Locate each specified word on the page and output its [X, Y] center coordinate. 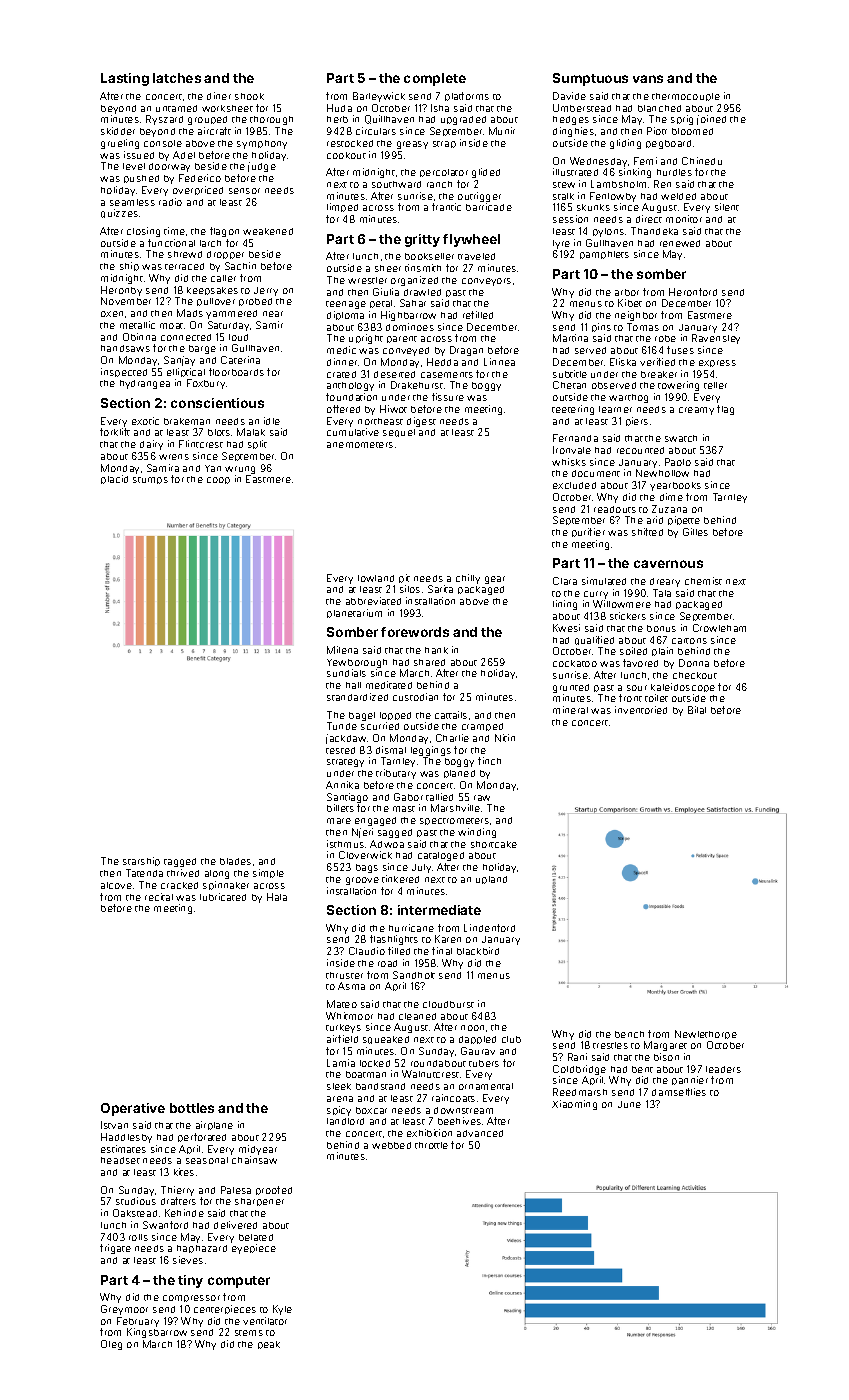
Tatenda [144, 873]
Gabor [408, 797]
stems [249, 1333]
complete [435, 79]
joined [711, 120]
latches [177, 78]
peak [269, 1345]
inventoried [641, 710]
